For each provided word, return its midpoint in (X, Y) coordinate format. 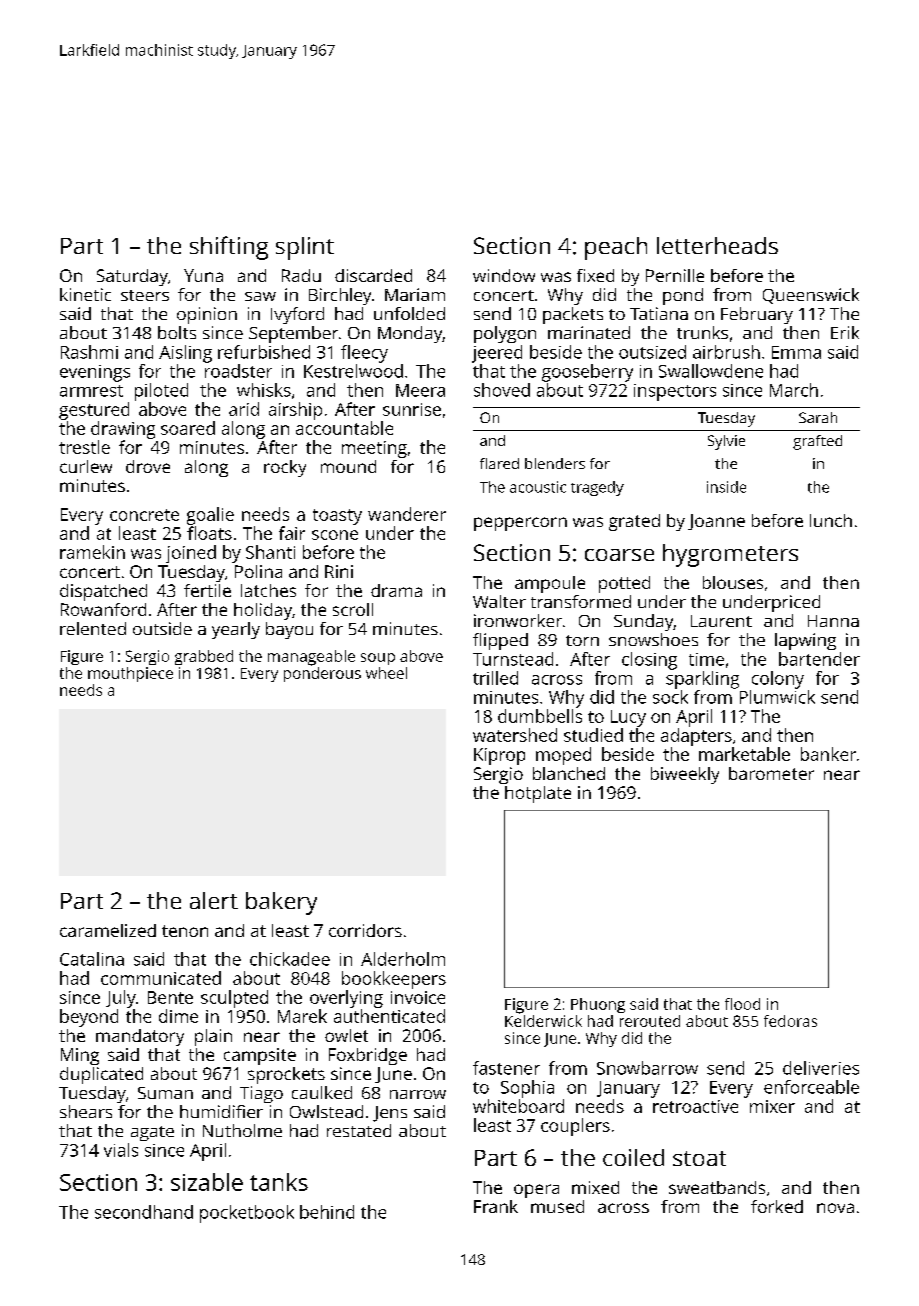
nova (835, 1208)
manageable (311, 658)
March (794, 390)
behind (327, 1212)
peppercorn (520, 524)
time (706, 659)
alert (214, 900)
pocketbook (247, 1214)
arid (244, 409)
